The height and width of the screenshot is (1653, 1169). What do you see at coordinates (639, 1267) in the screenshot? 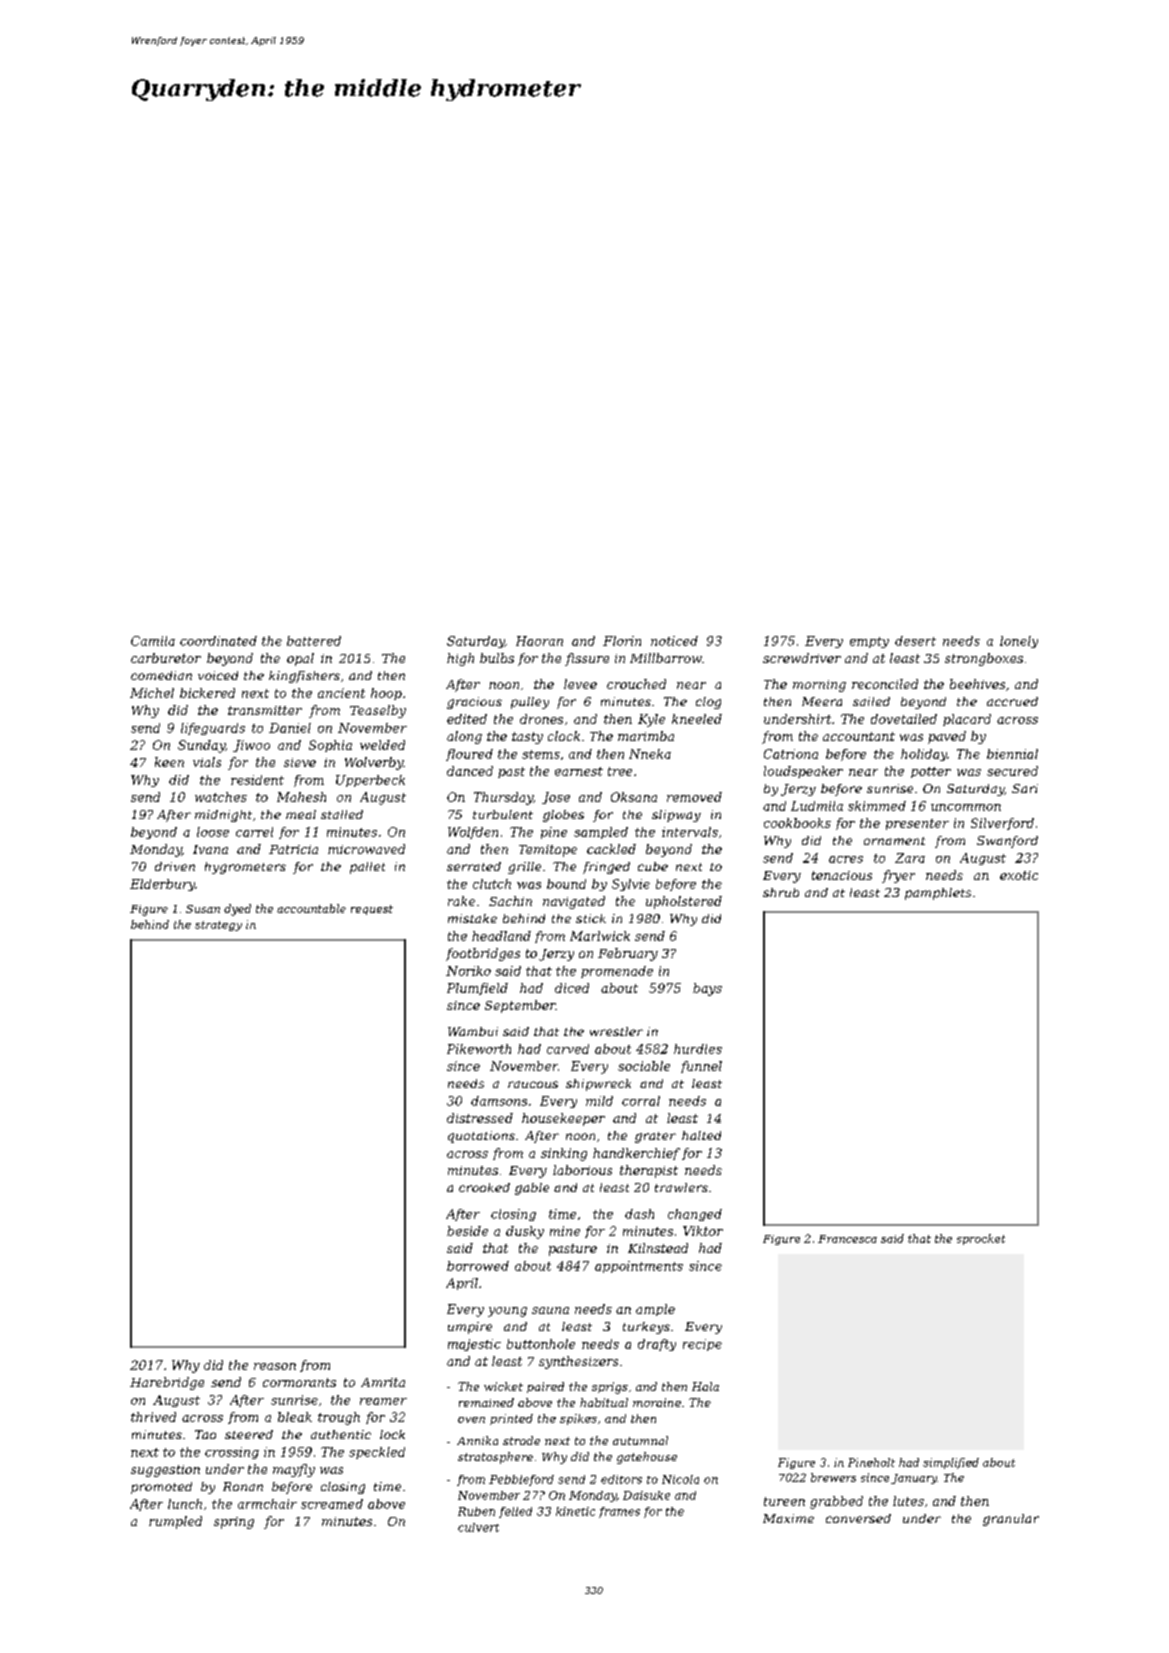
I see `appointments` at bounding box center [639, 1267].
